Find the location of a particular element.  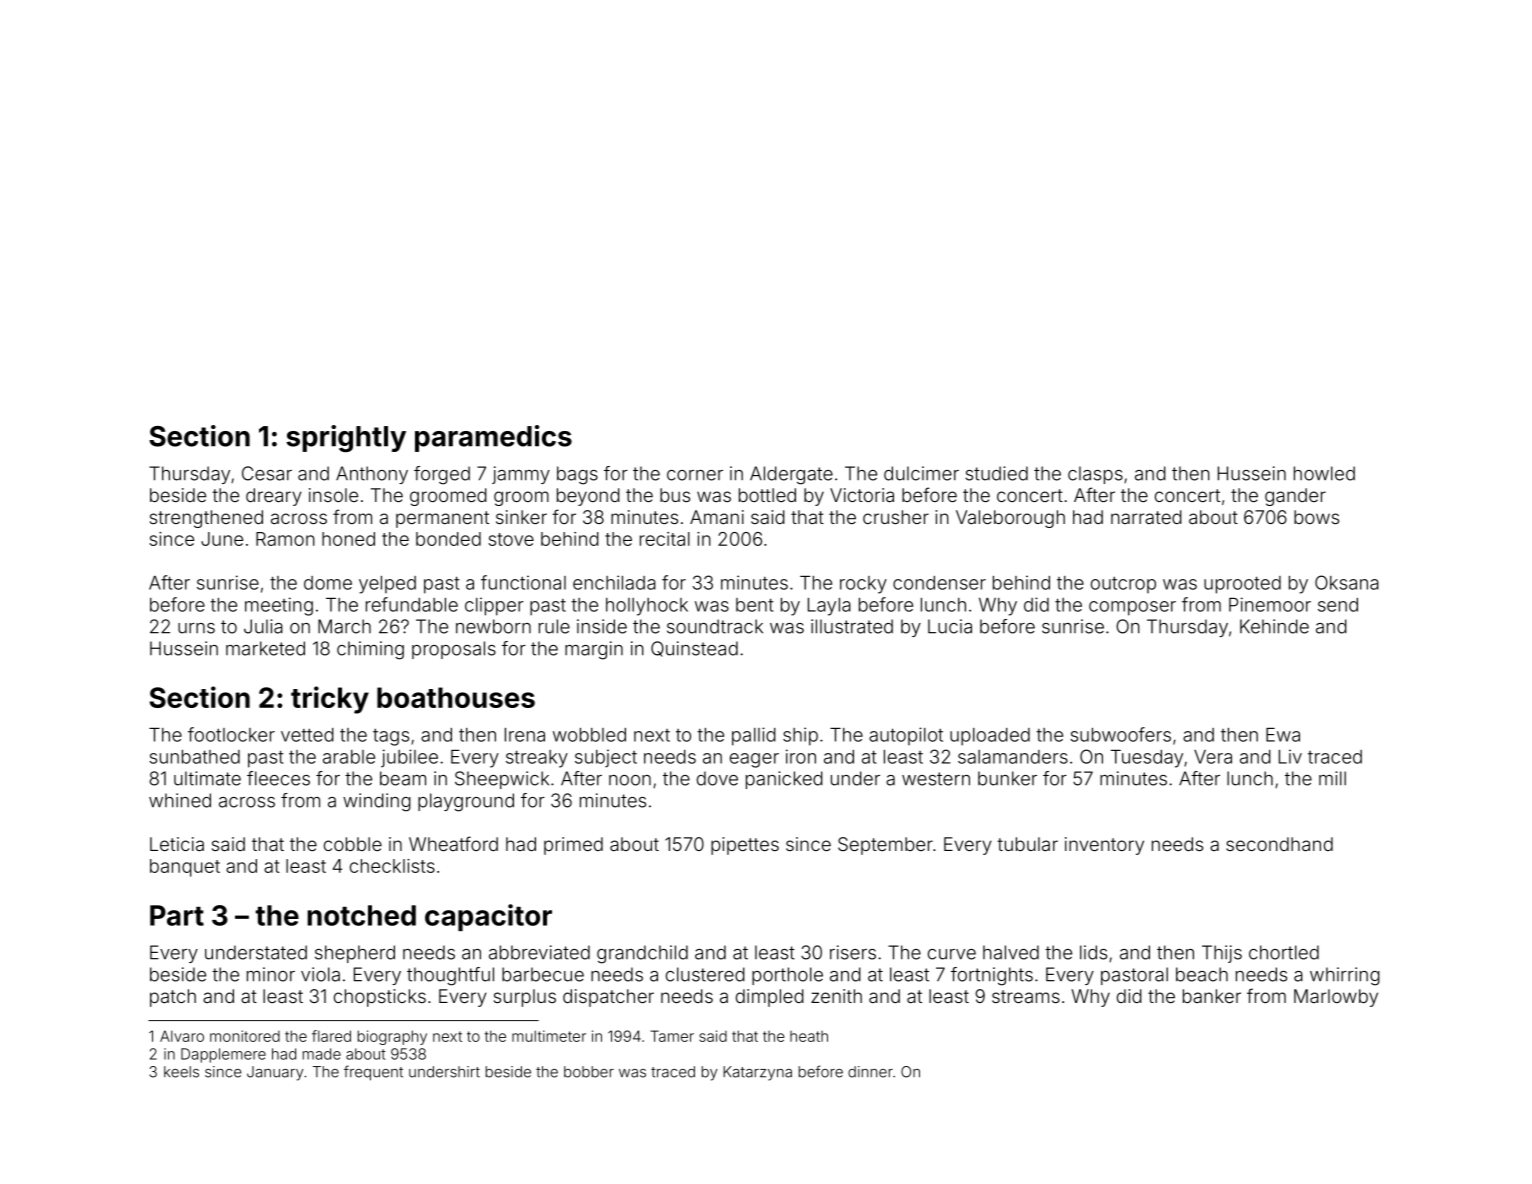

vetted is located at coordinates (307, 735).
